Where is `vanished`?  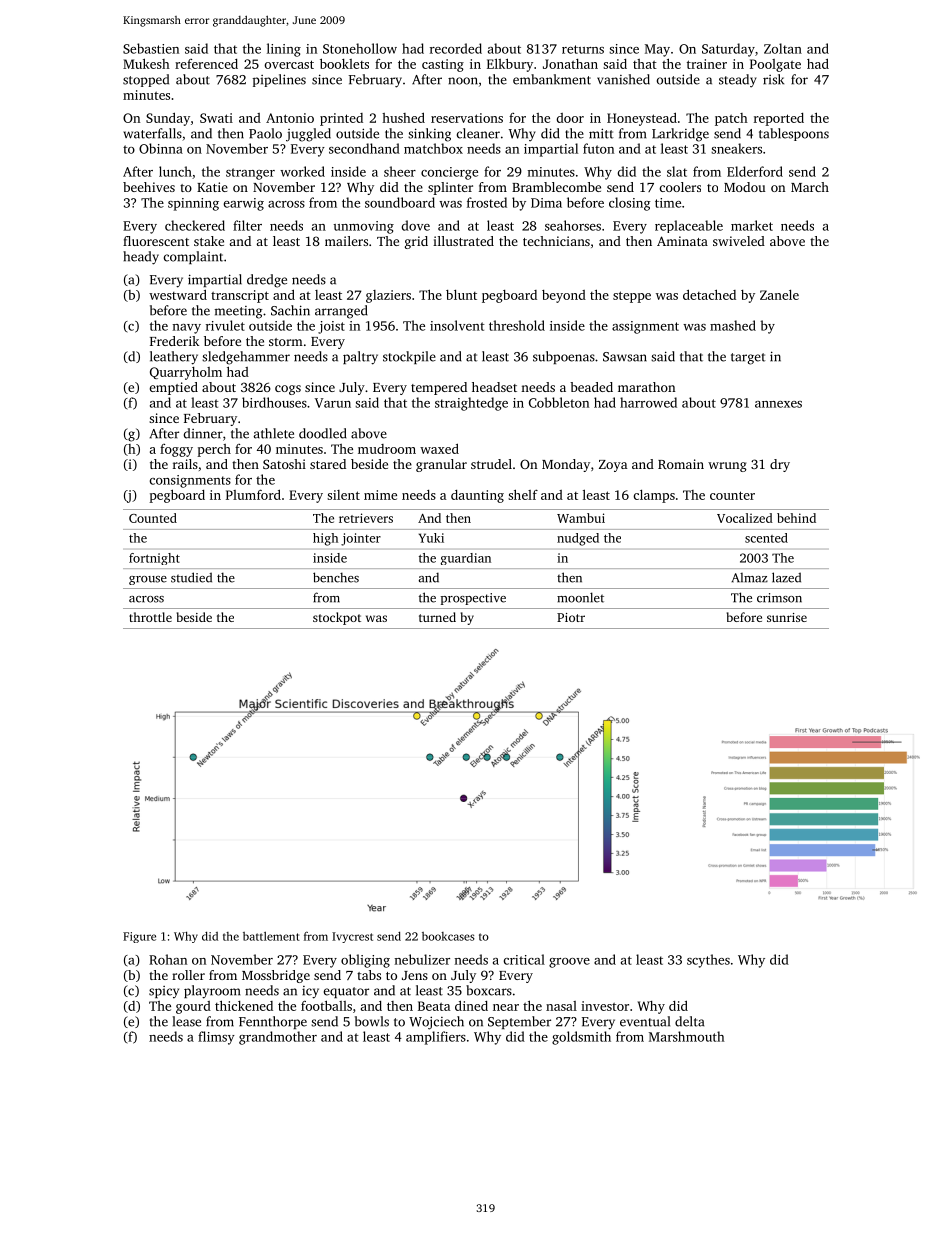
vanished is located at coordinates (623, 79).
